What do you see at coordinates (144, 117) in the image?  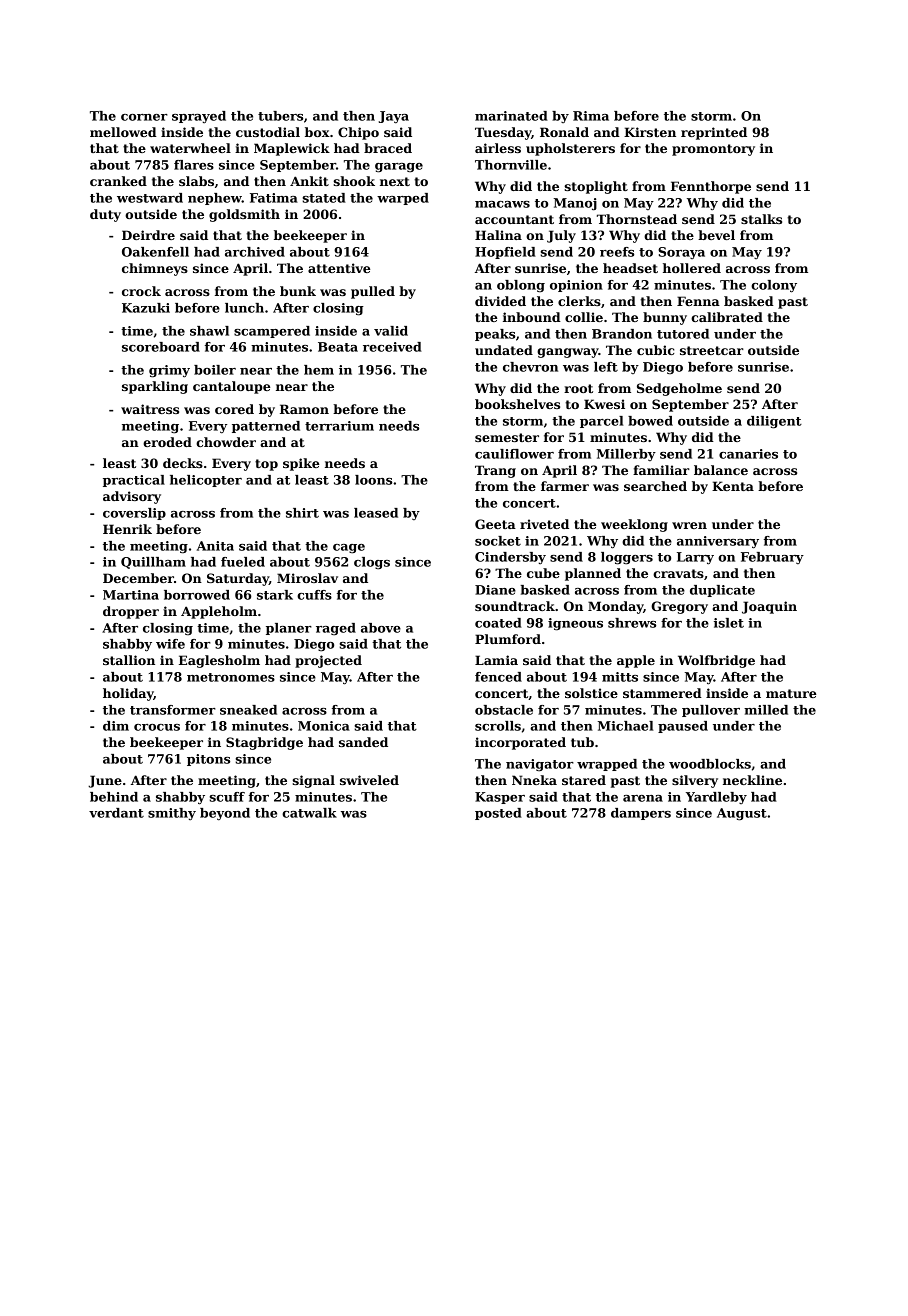 I see `corner` at bounding box center [144, 117].
